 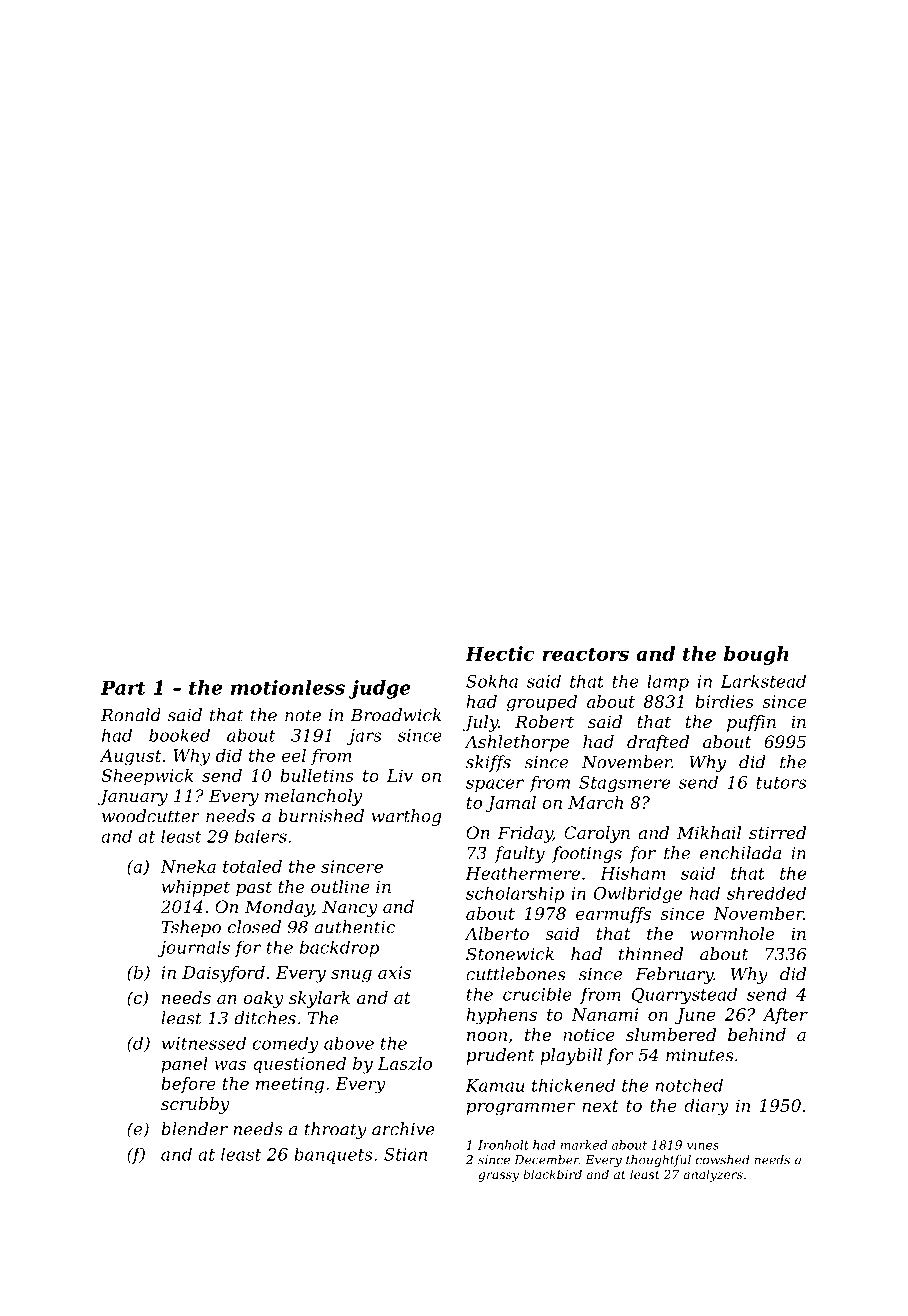 I want to click on lamp, so click(x=668, y=682).
